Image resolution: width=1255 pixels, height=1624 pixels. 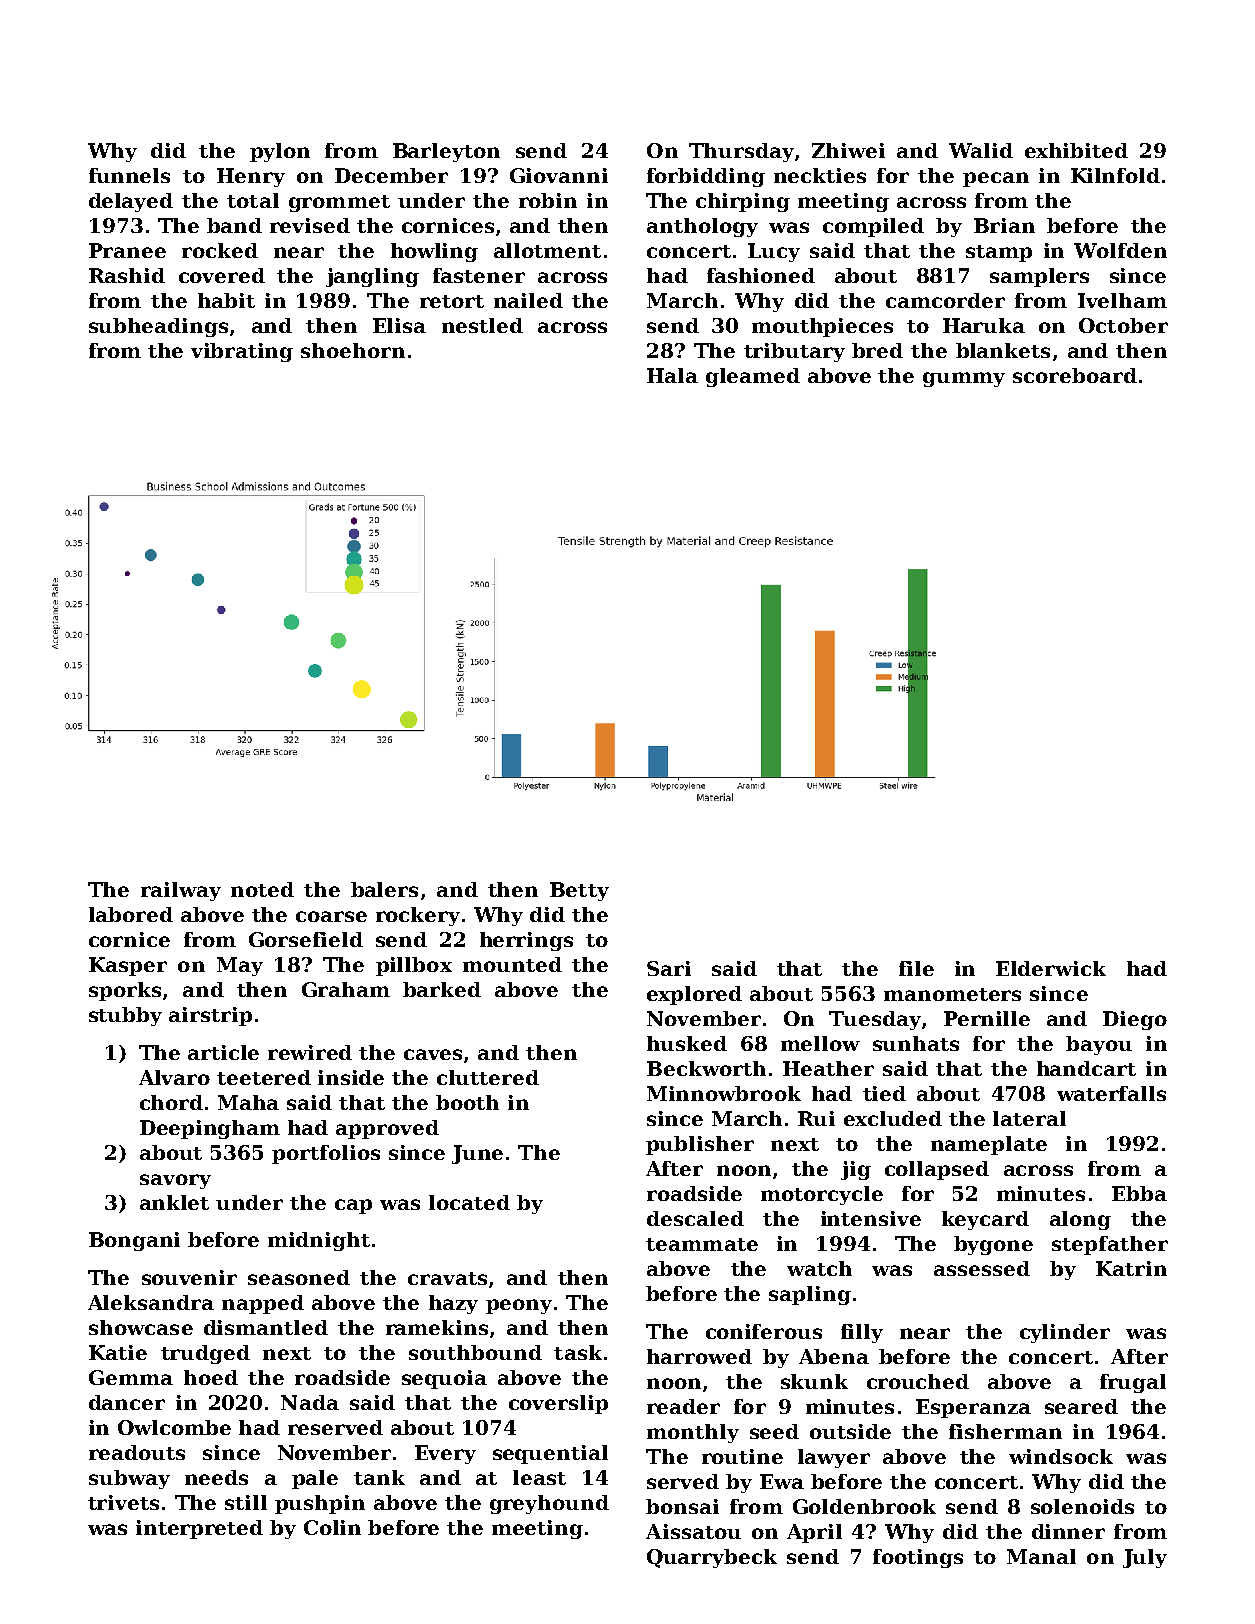 I want to click on chirping, so click(x=743, y=202).
